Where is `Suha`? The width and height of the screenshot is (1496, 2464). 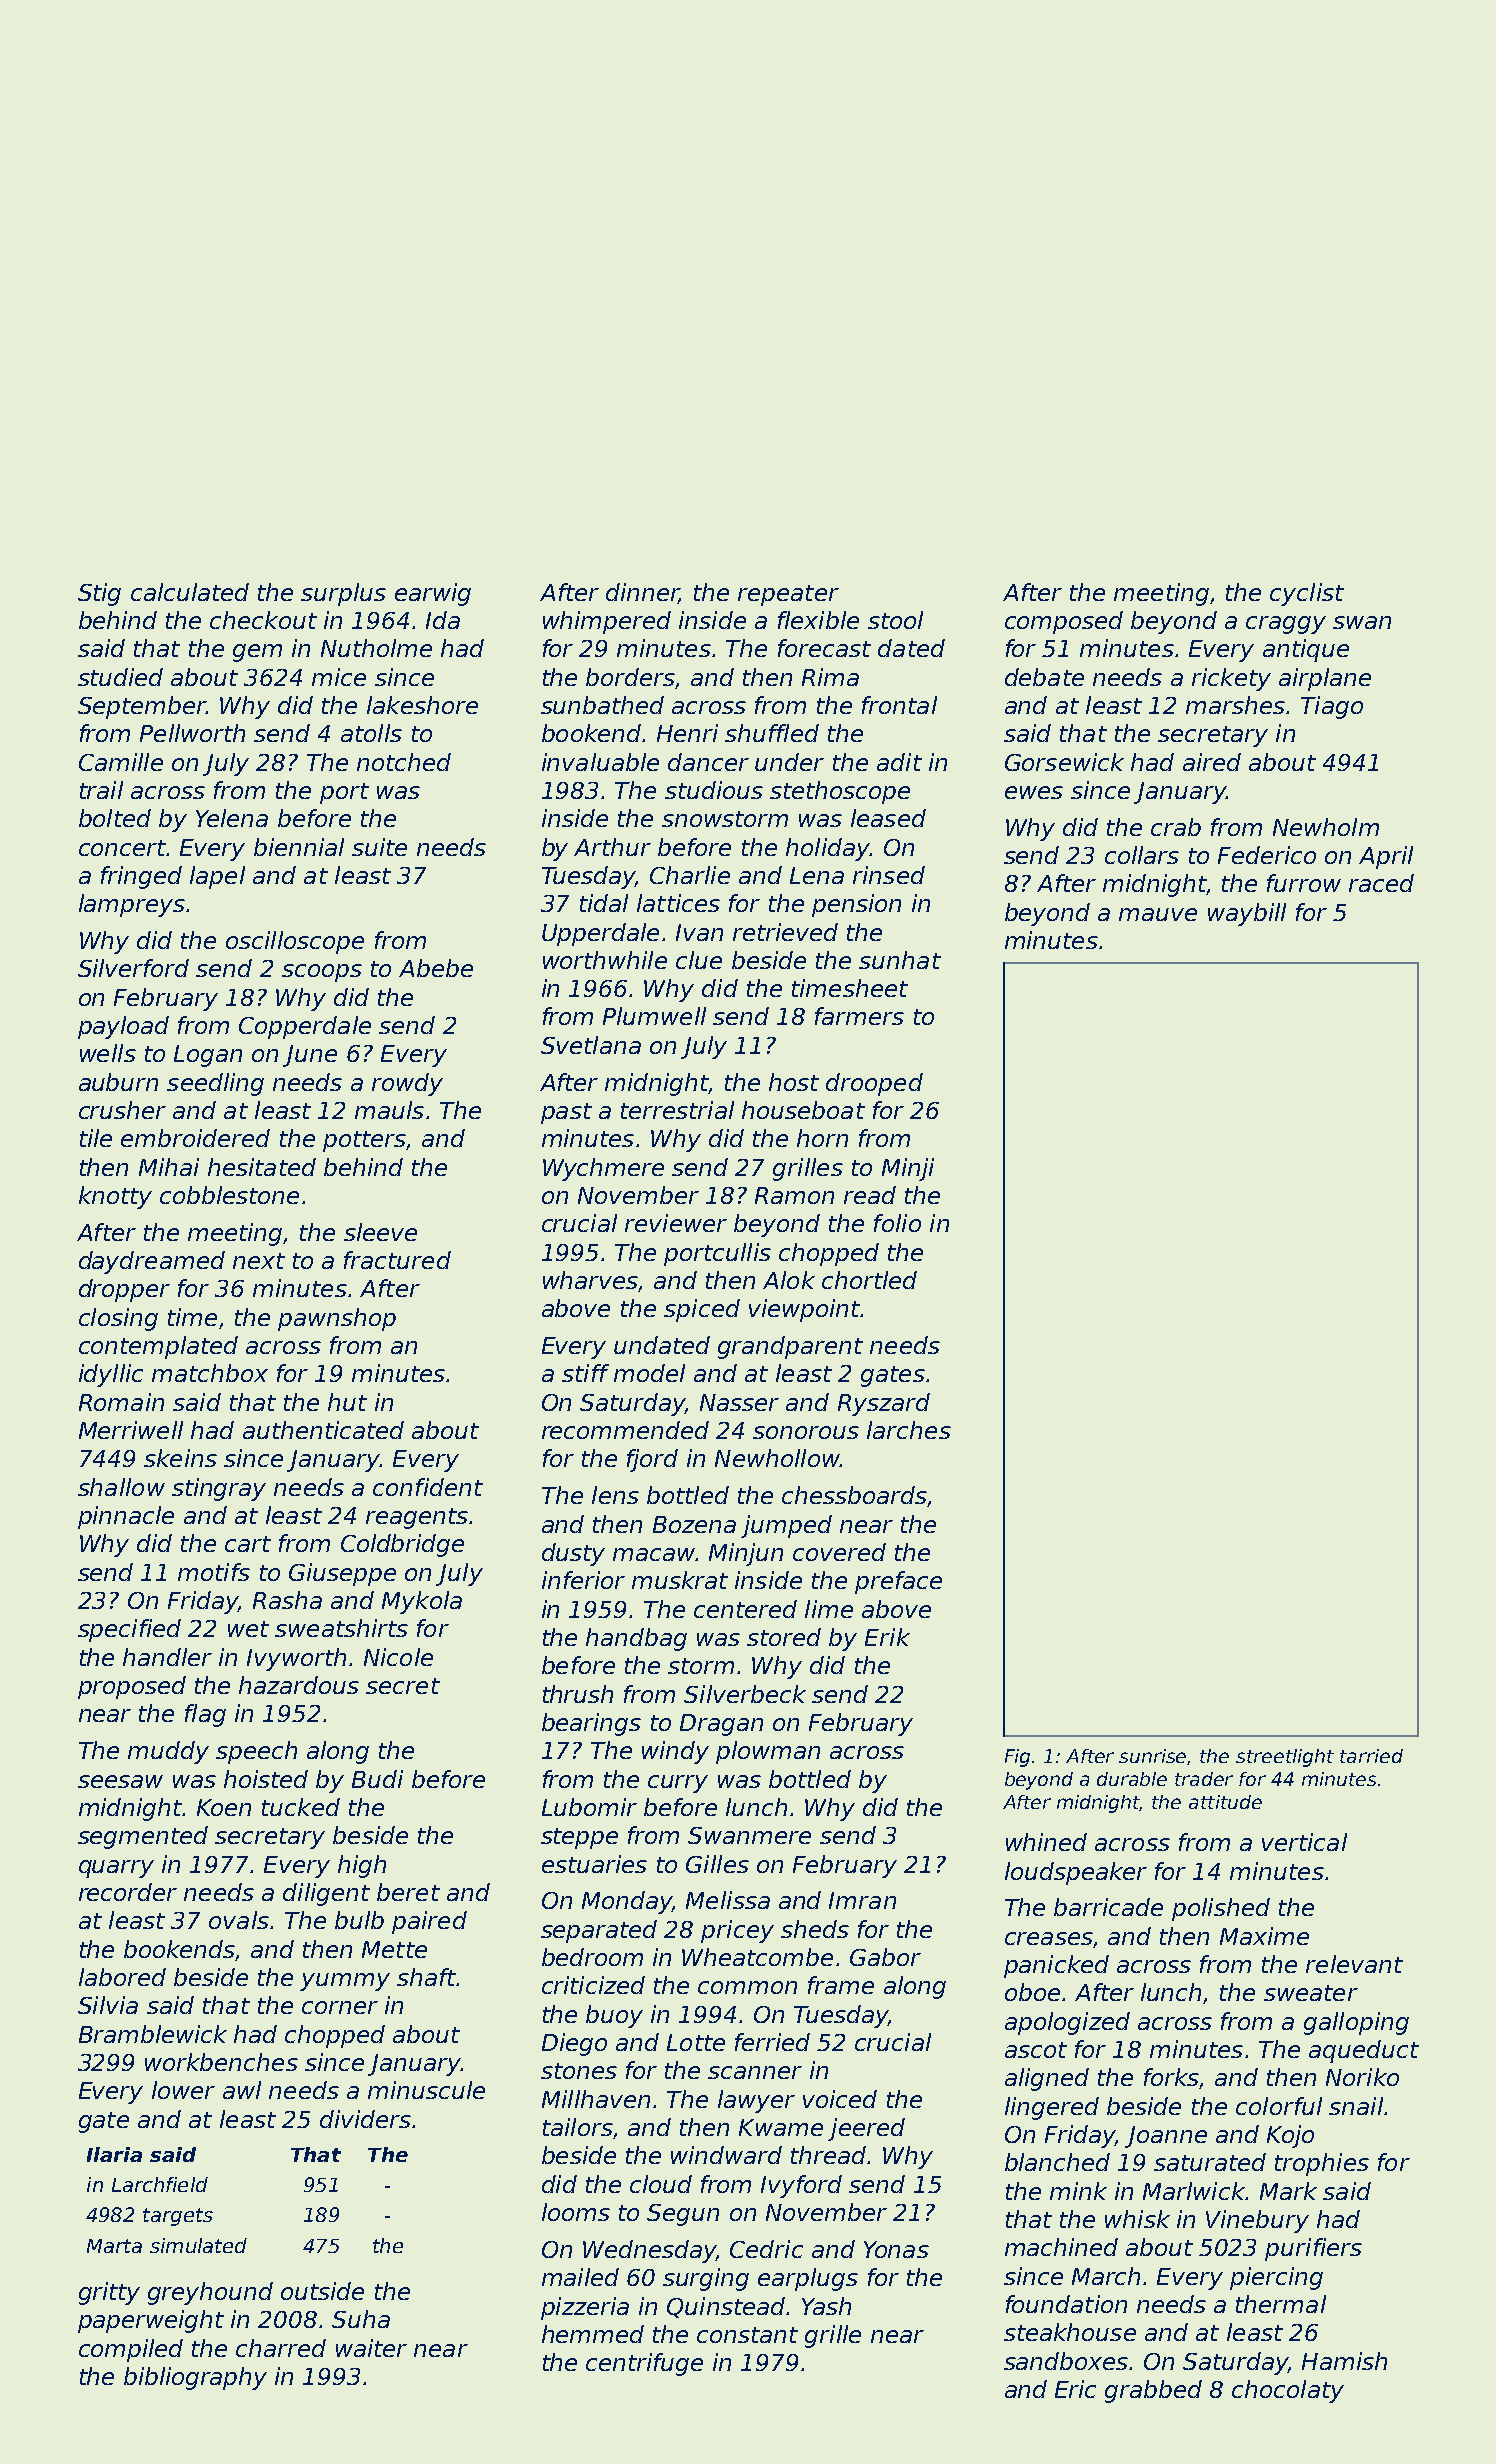 Suha is located at coordinates (361, 2319).
